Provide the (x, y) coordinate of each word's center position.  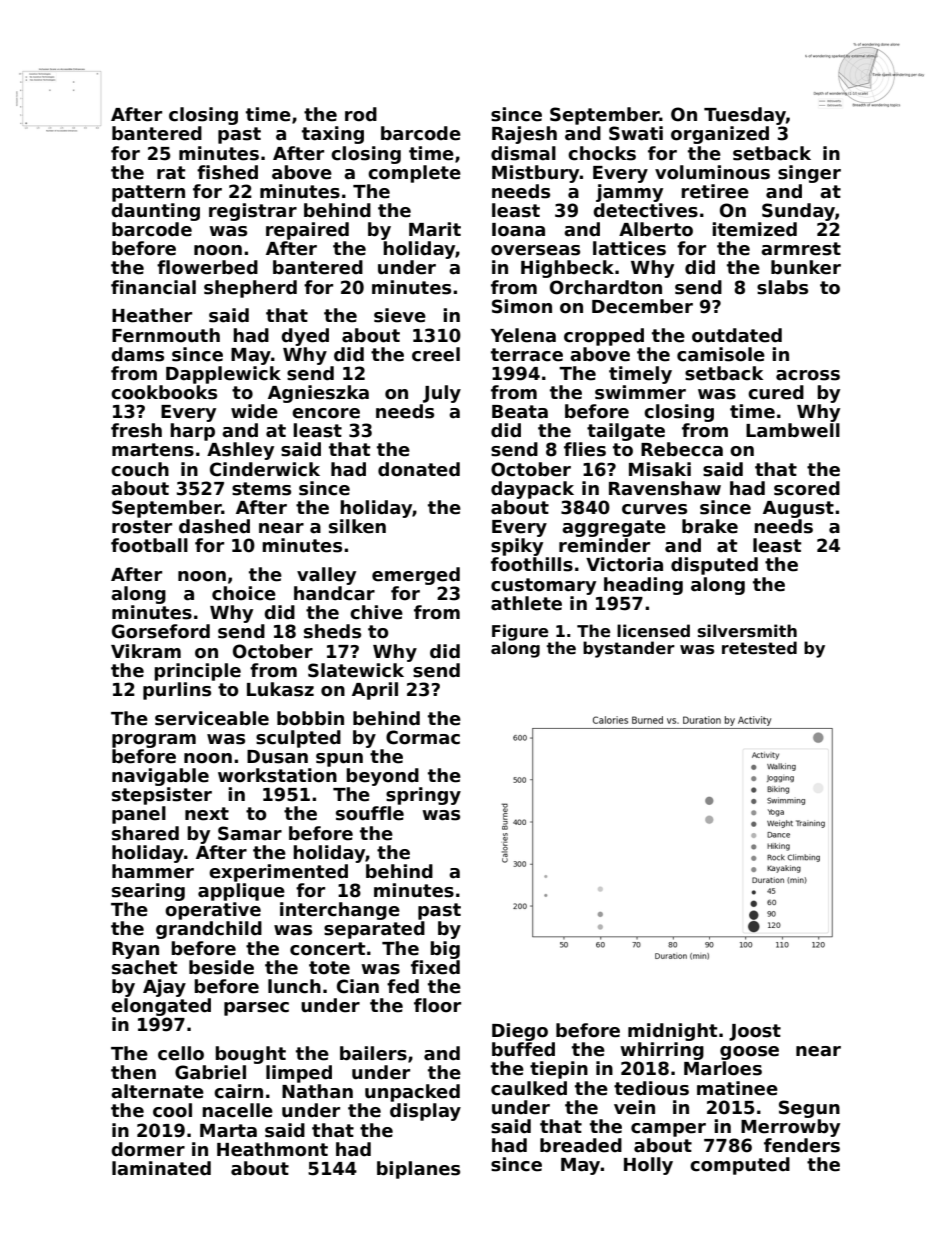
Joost (755, 1032)
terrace (527, 355)
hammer (153, 871)
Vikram (146, 651)
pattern (148, 193)
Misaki (660, 469)
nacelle (237, 1110)
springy (423, 796)
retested (759, 648)
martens (153, 450)
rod (361, 114)
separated (374, 930)
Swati (636, 133)
